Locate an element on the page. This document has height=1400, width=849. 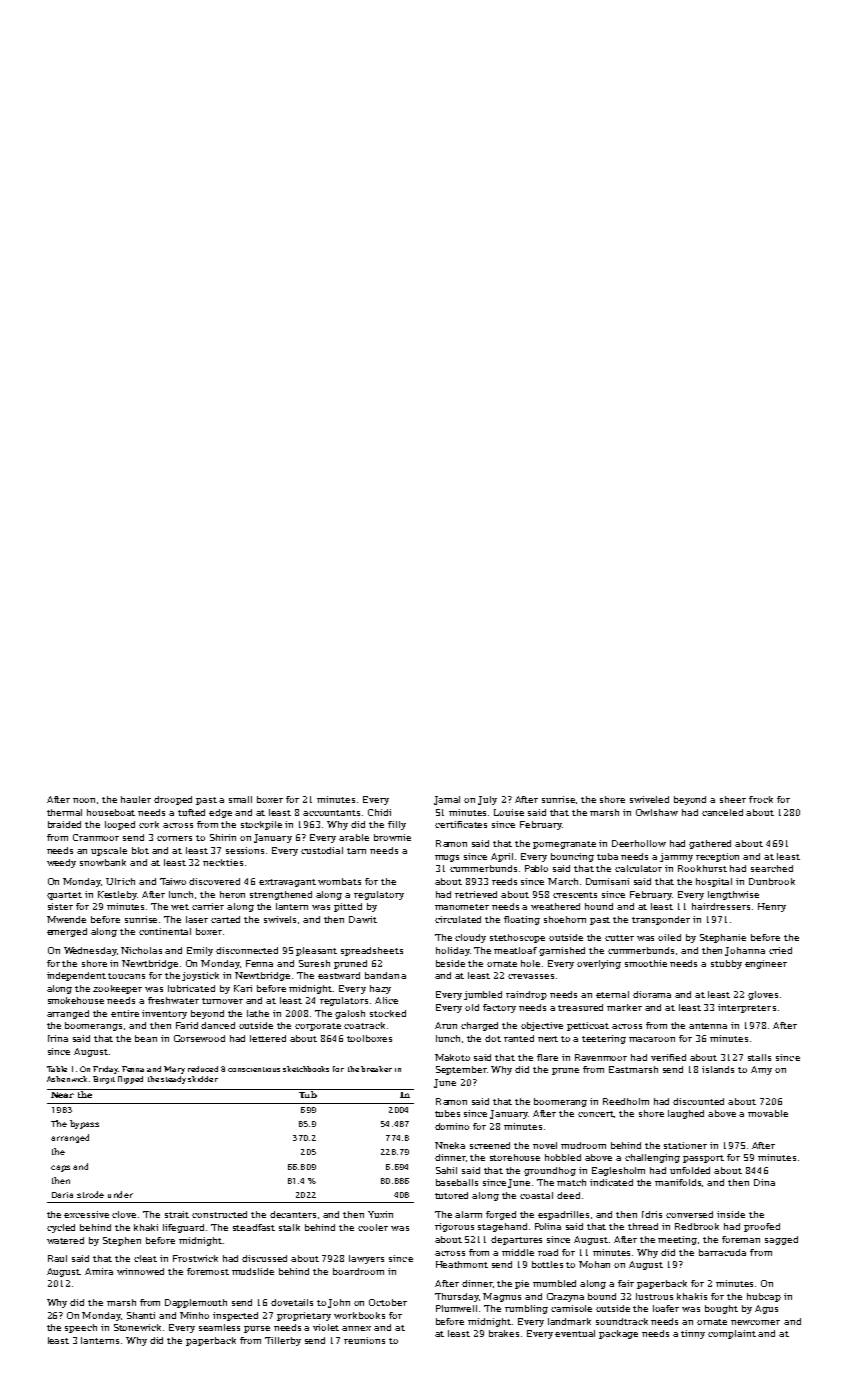
conscientious is located at coordinates (254, 1069).
